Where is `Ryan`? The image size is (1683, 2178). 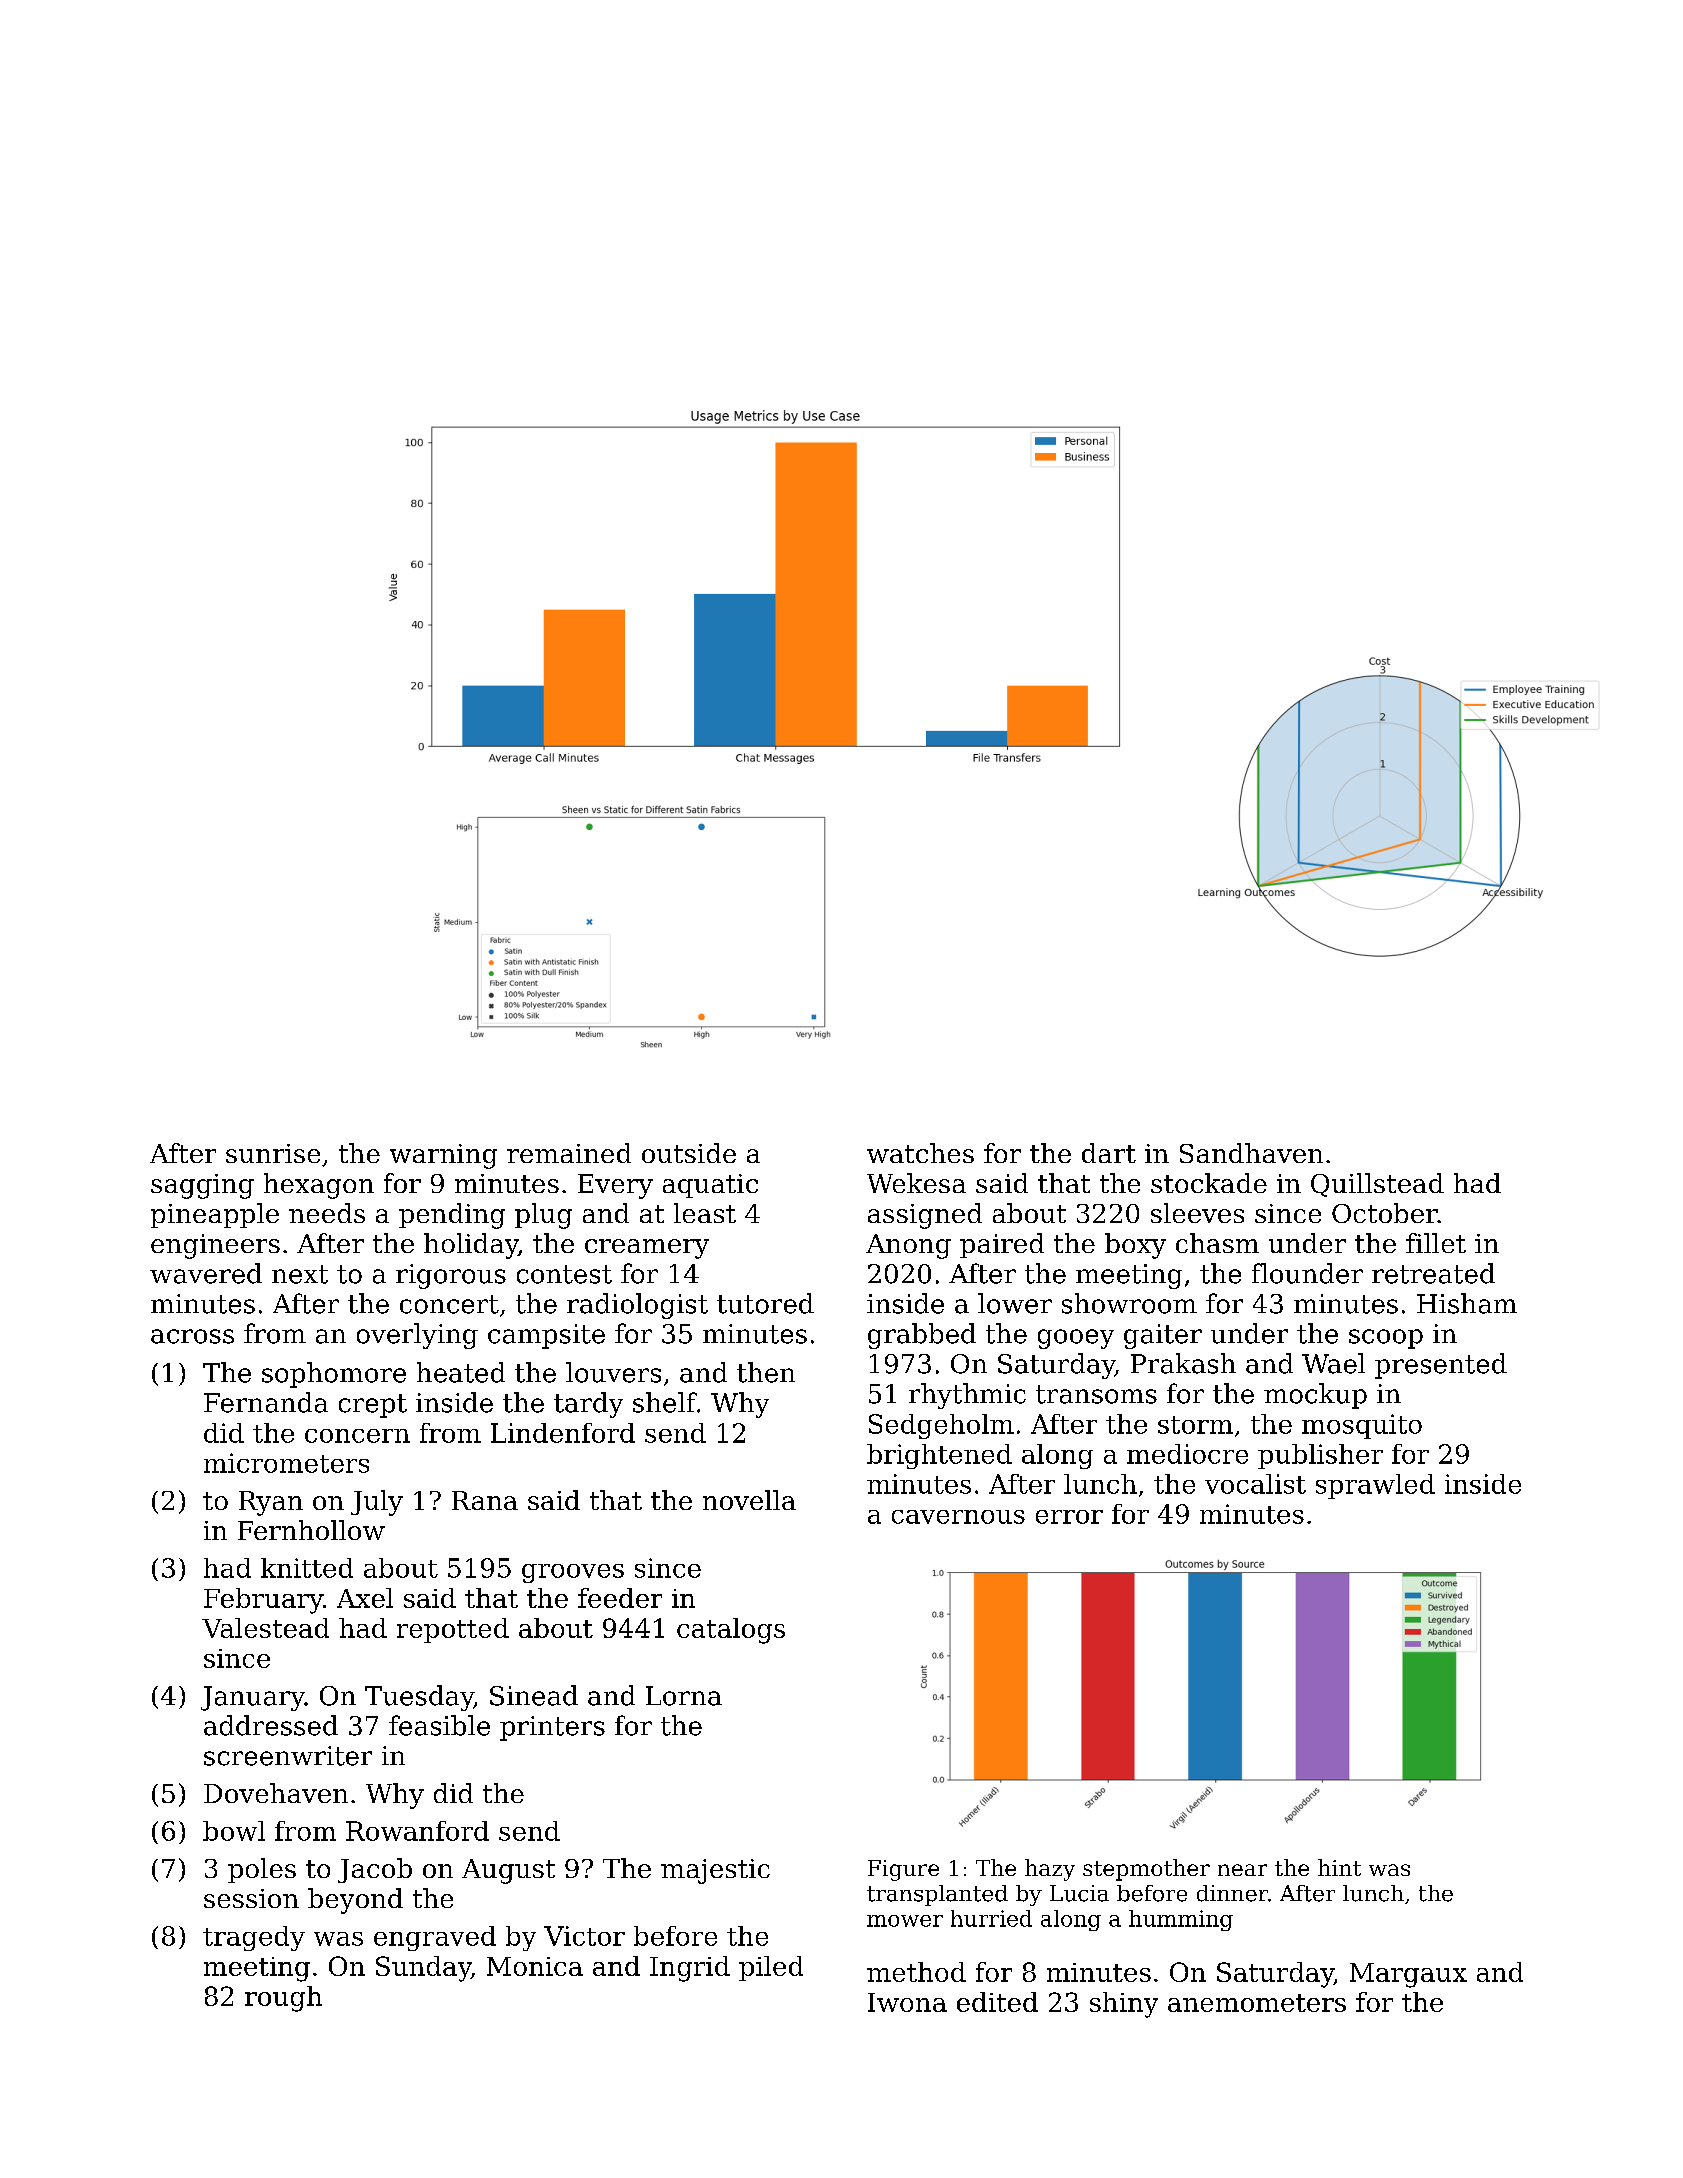
Ryan is located at coordinates (271, 1503).
